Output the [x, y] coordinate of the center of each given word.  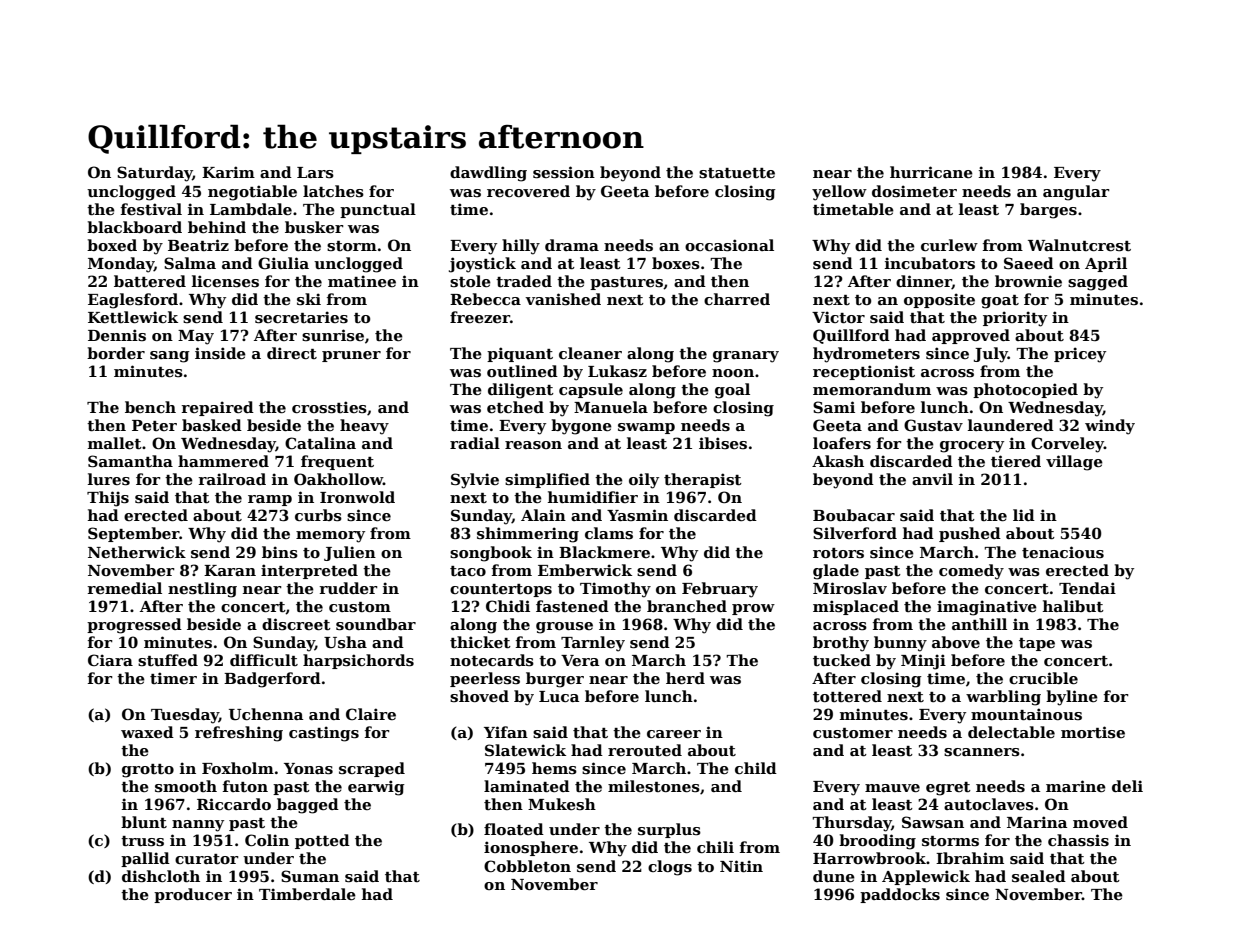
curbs [318, 515]
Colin [267, 840]
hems [554, 768]
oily [644, 481]
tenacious [1063, 552]
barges [1048, 211]
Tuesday [185, 716]
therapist [703, 480]
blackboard [134, 227]
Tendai [1087, 588]
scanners [982, 752]
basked [212, 425]
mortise [1093, 732]
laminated [527, 786]
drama [572, 245]
